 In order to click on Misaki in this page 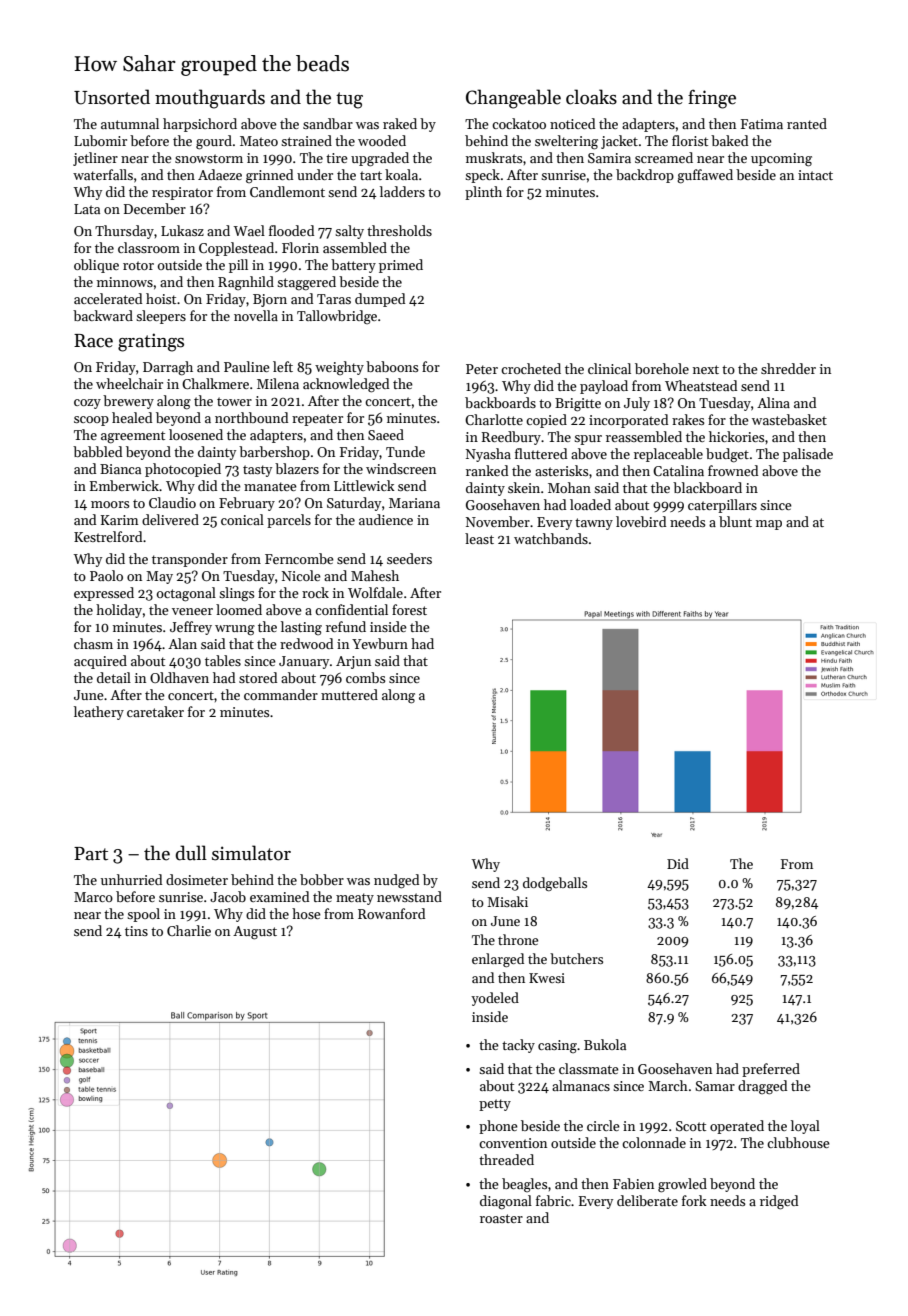, I will do `click(507, 901)`.
